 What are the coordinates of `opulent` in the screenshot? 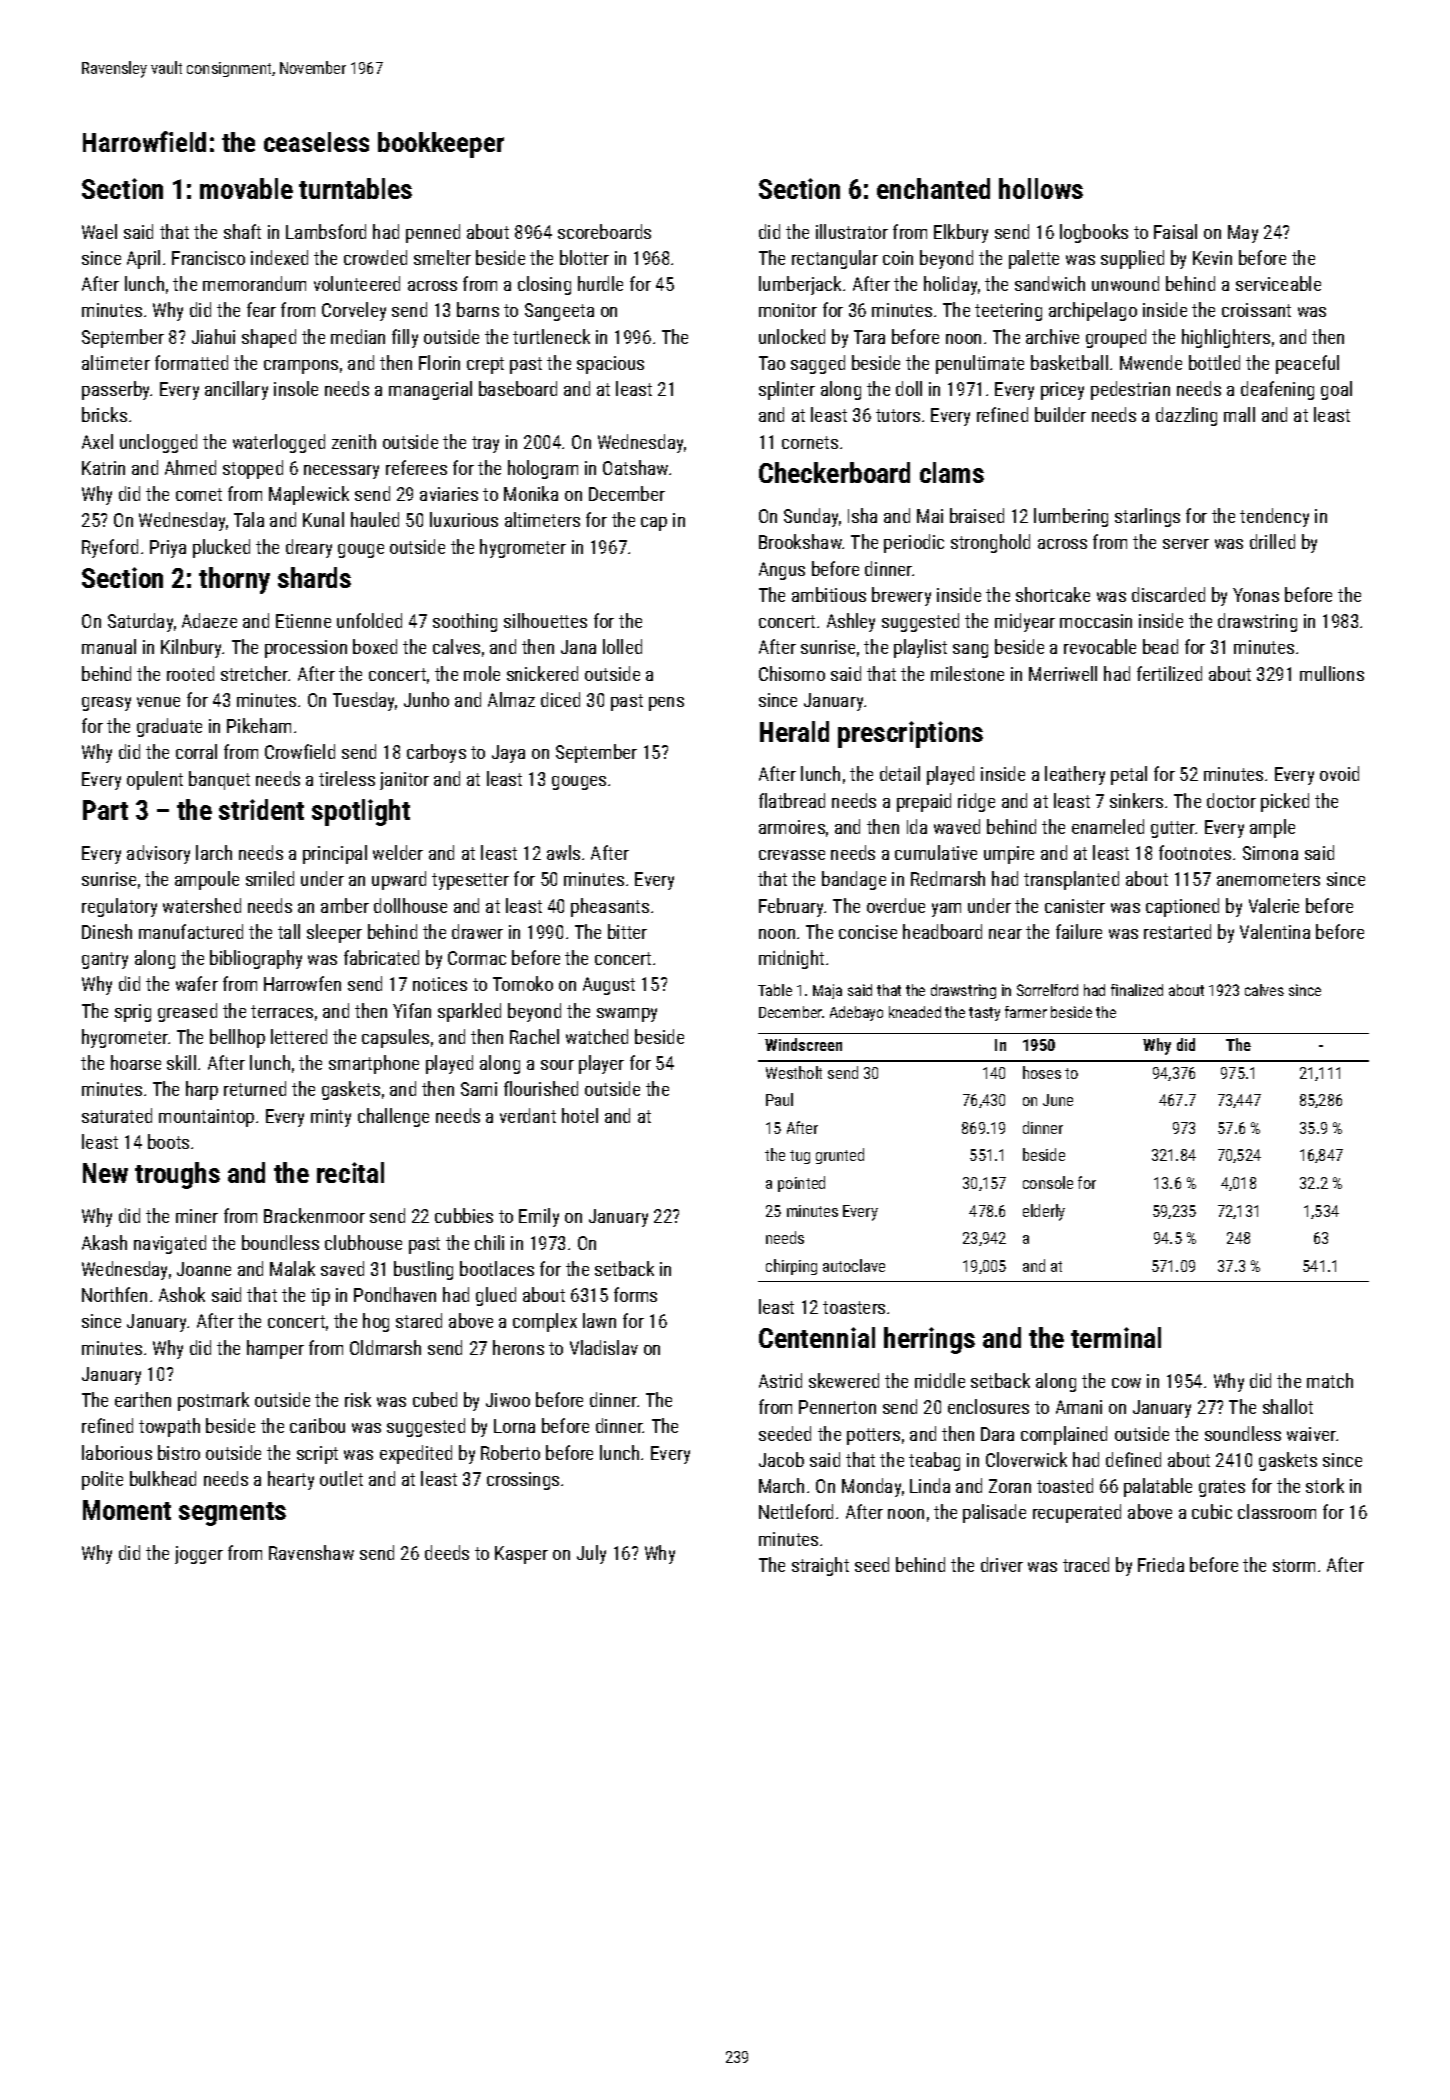 It's located at (155, 780).
